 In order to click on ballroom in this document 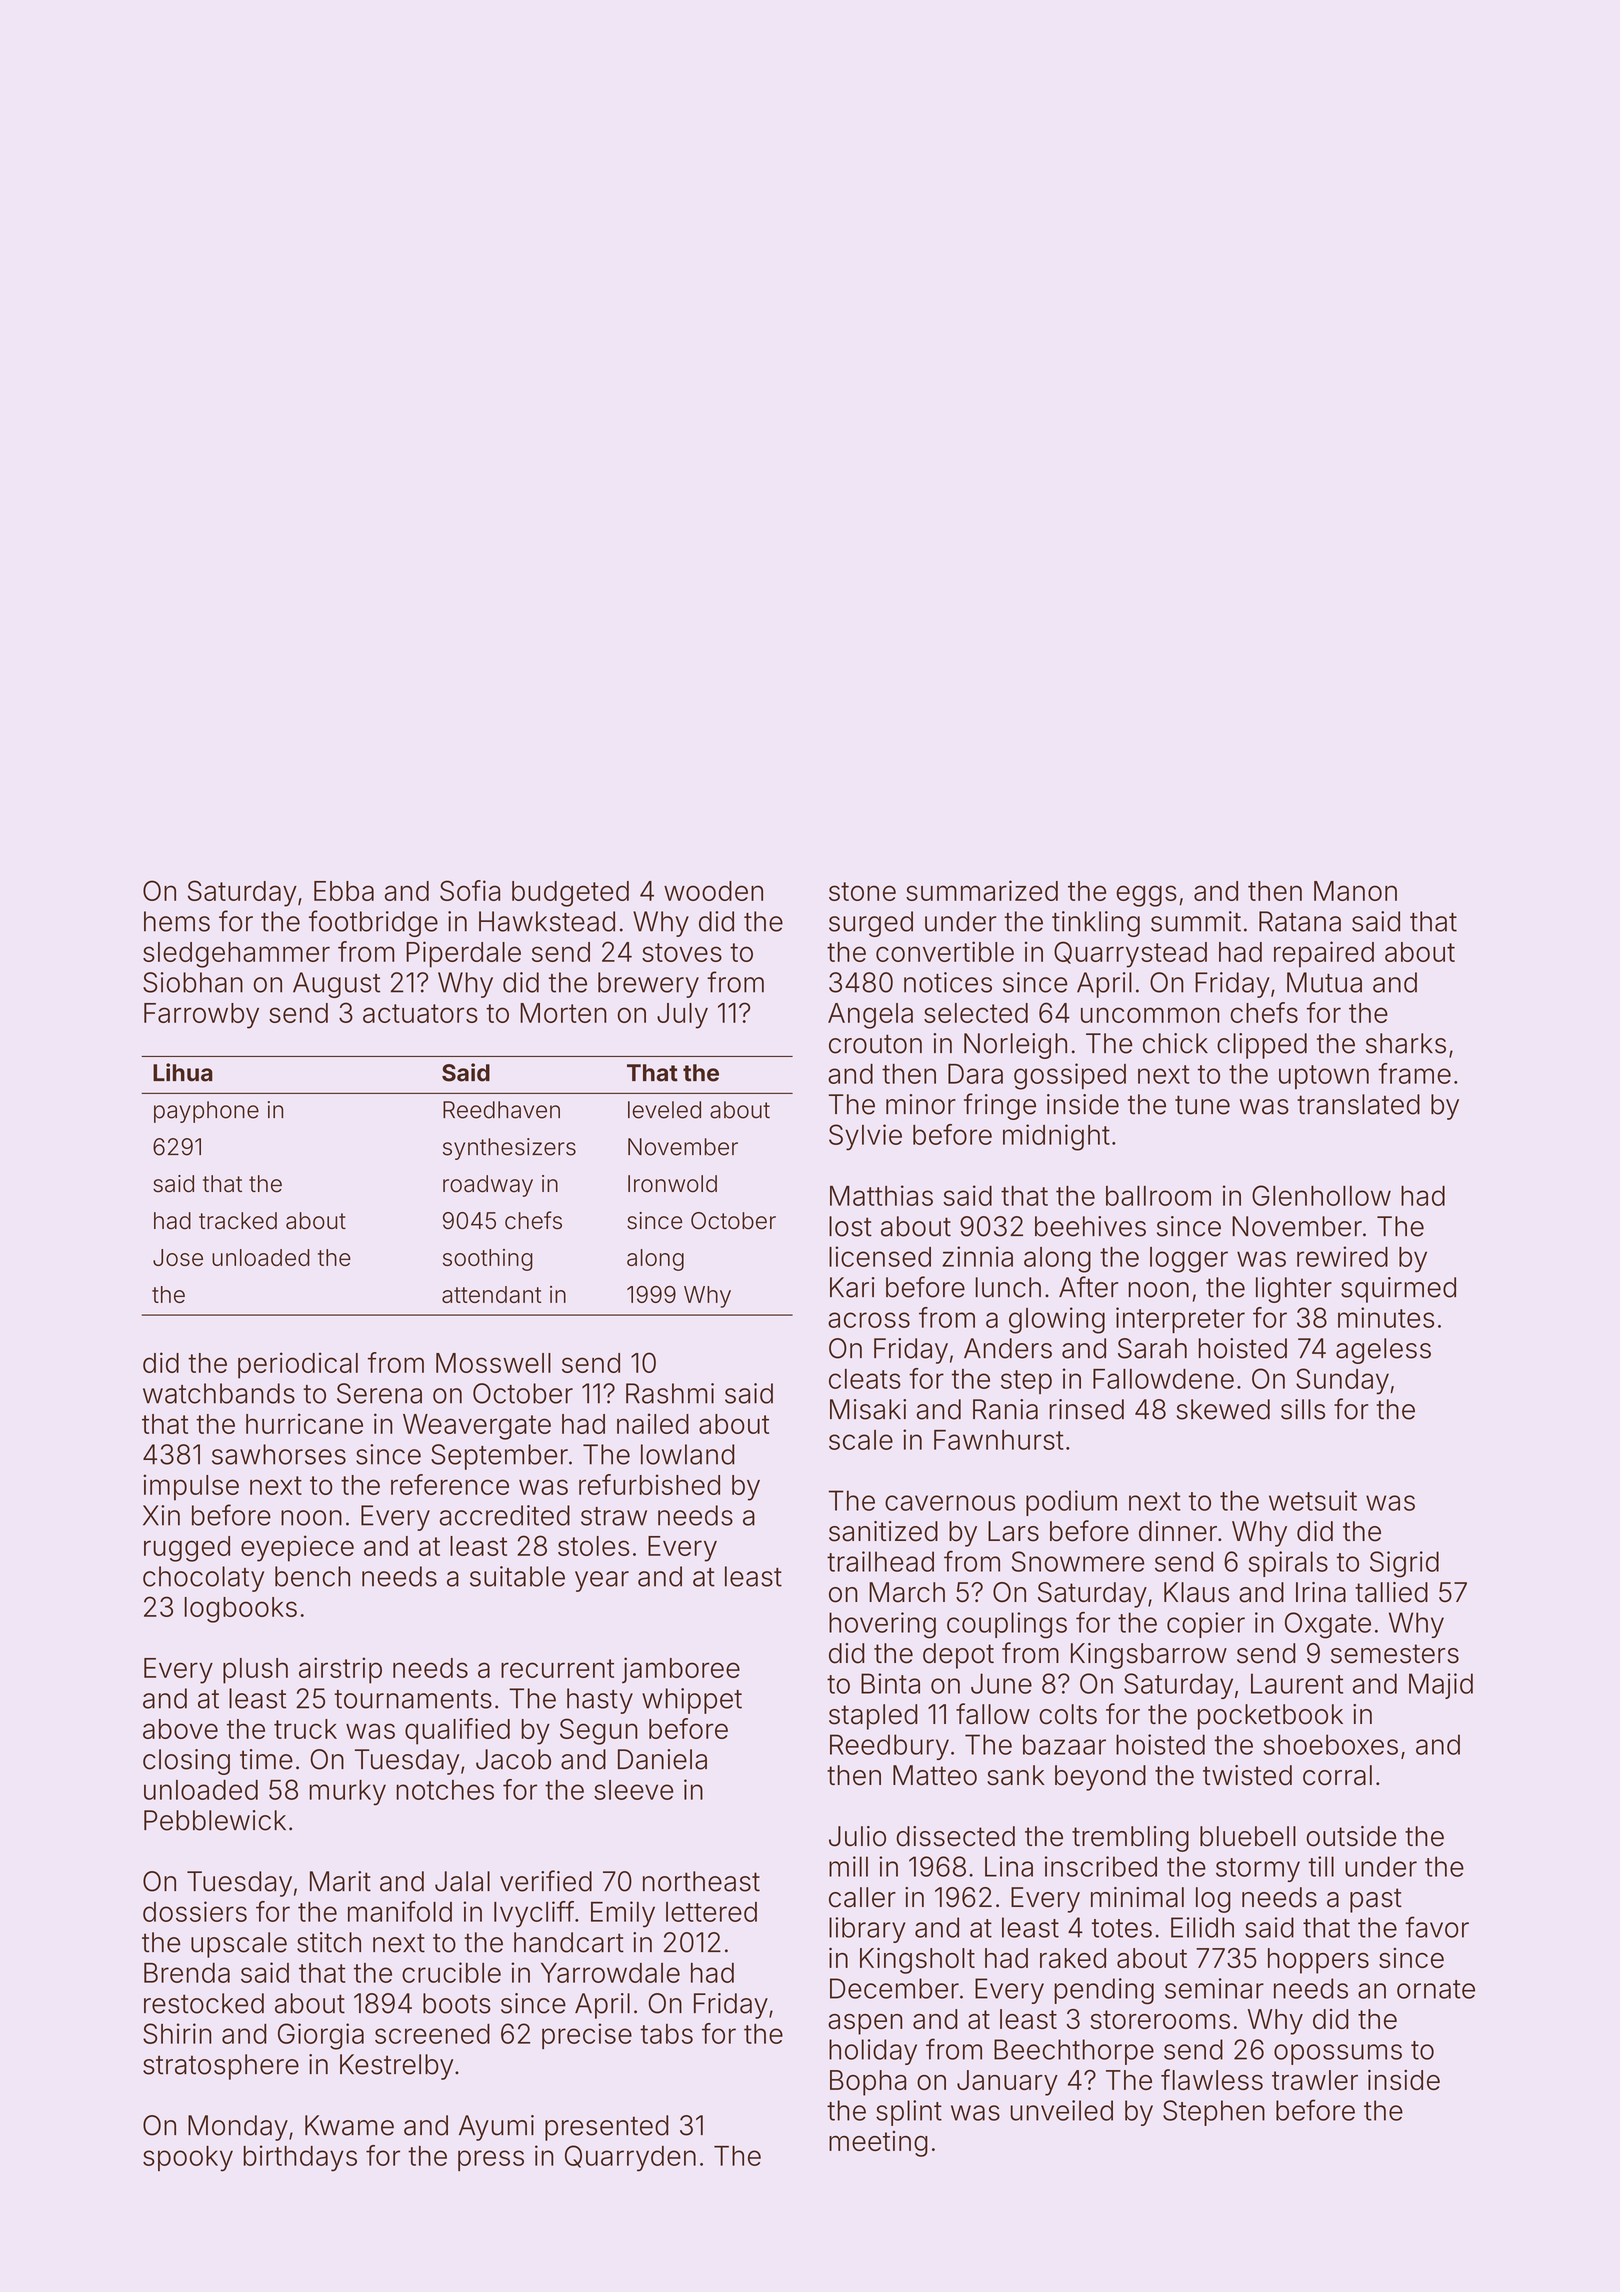, I will do `click(1158, 1196)`.
